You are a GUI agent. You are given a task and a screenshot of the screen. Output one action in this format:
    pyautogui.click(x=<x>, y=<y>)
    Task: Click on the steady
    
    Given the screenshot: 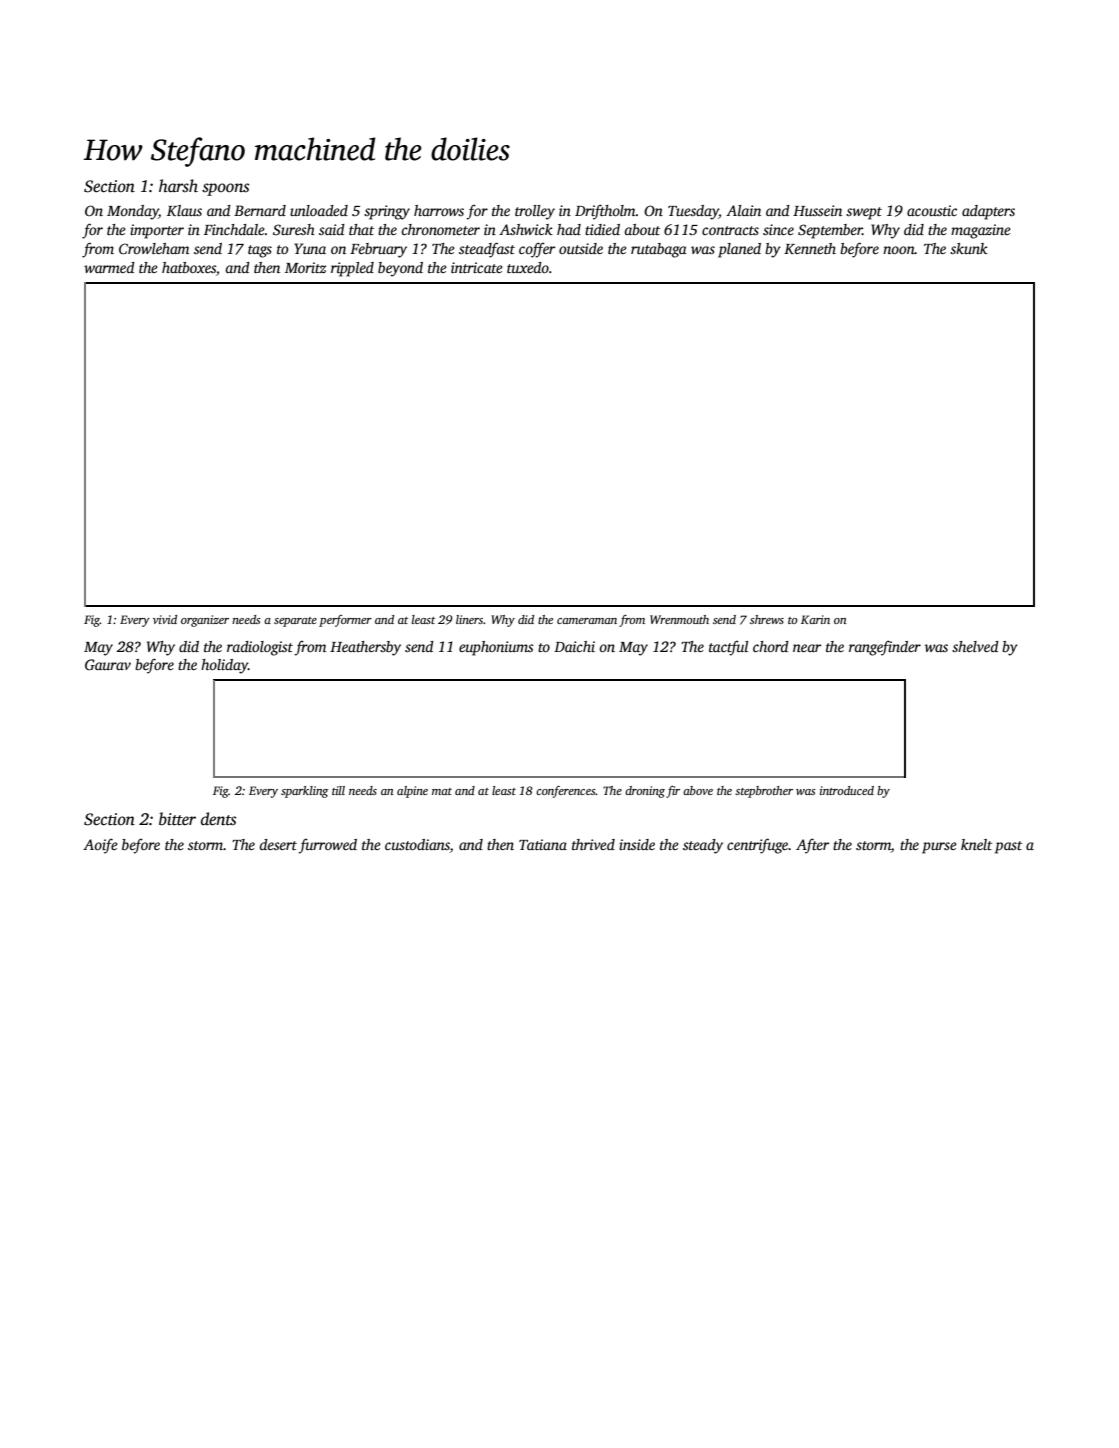 What is the action you would take?
    pyautogui.click(x=703, y=846)
